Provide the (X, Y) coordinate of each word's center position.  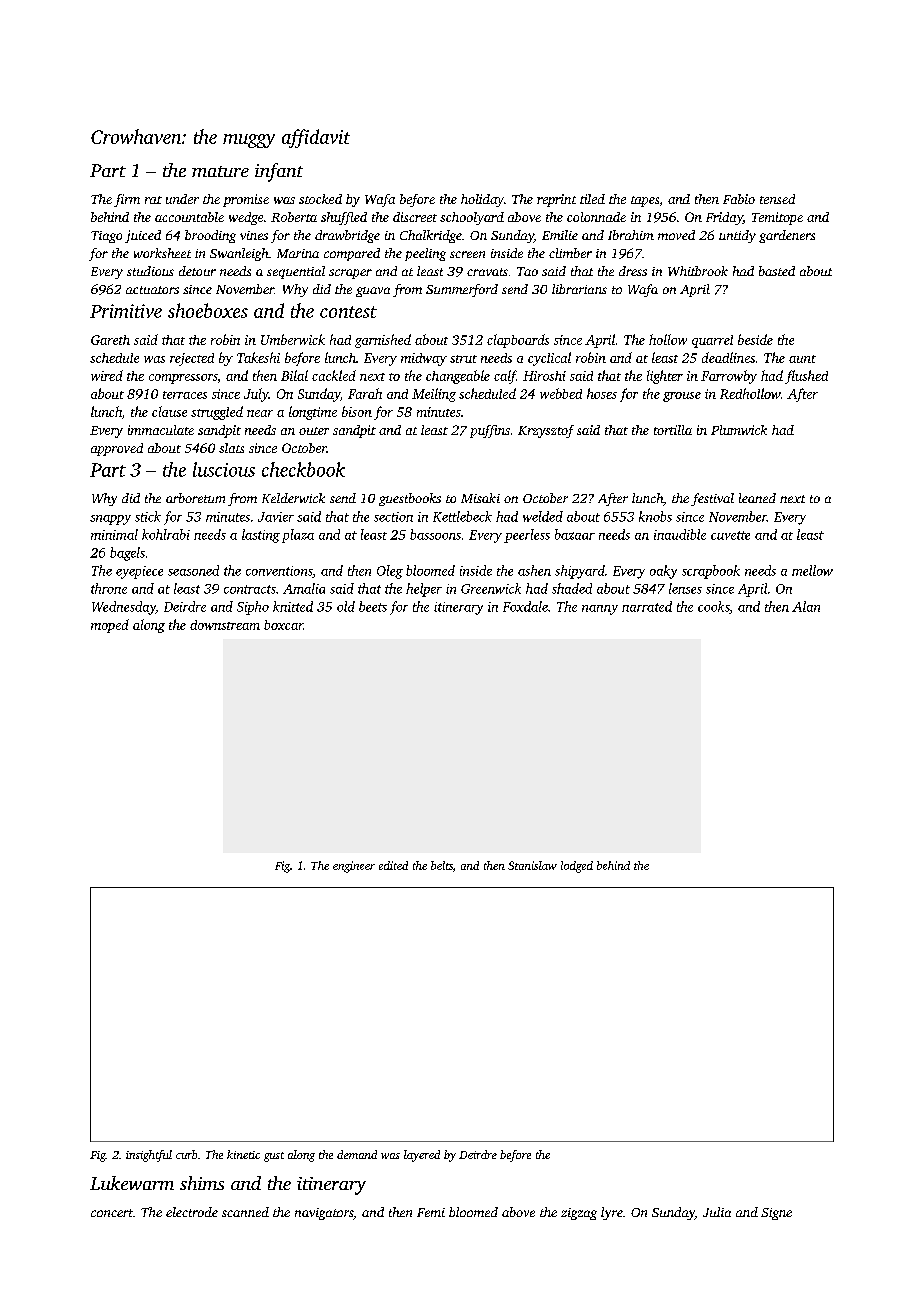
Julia (717, 1212)
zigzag (579, 1214)
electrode (192, 1212)
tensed (777, 199)
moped (110, 626)
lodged (577, 867)
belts (442, 865)
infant (279, 172)
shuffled (344, 218)
